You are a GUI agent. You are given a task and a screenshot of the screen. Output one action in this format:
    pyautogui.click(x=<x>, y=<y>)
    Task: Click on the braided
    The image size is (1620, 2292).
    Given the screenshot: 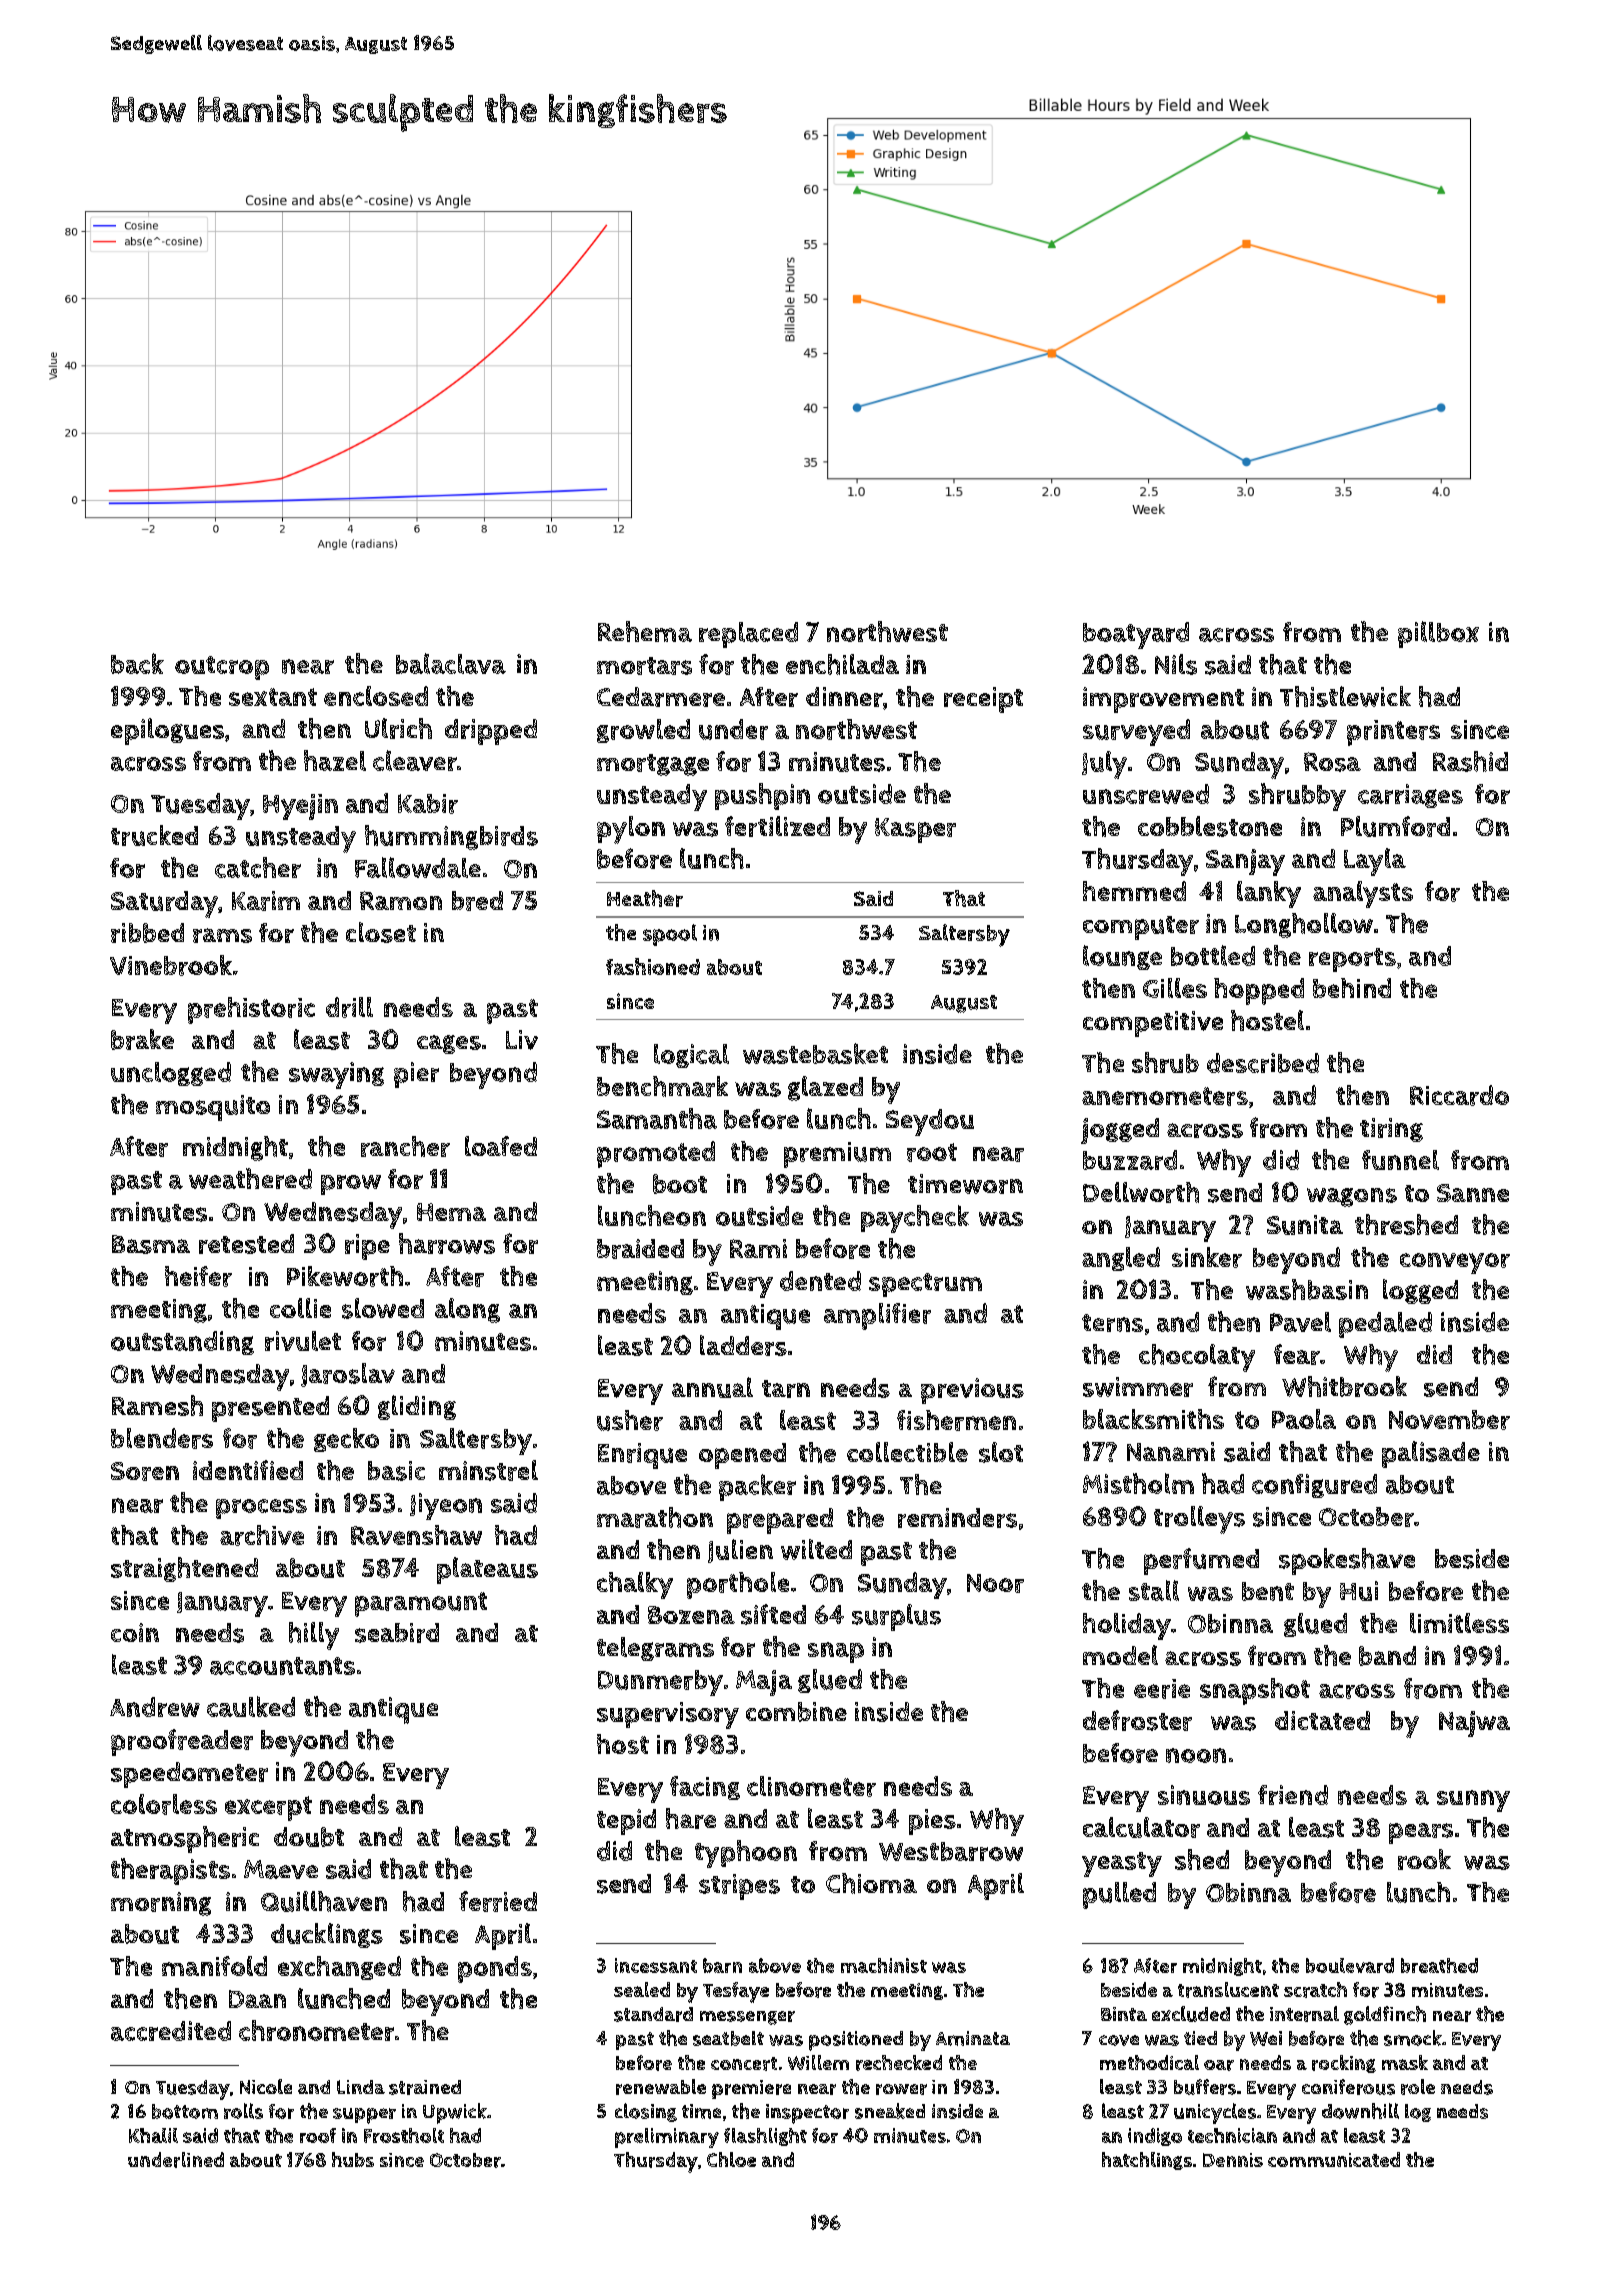 What is the action you would take?
    pyautogui.click(x=640, y=1249)
